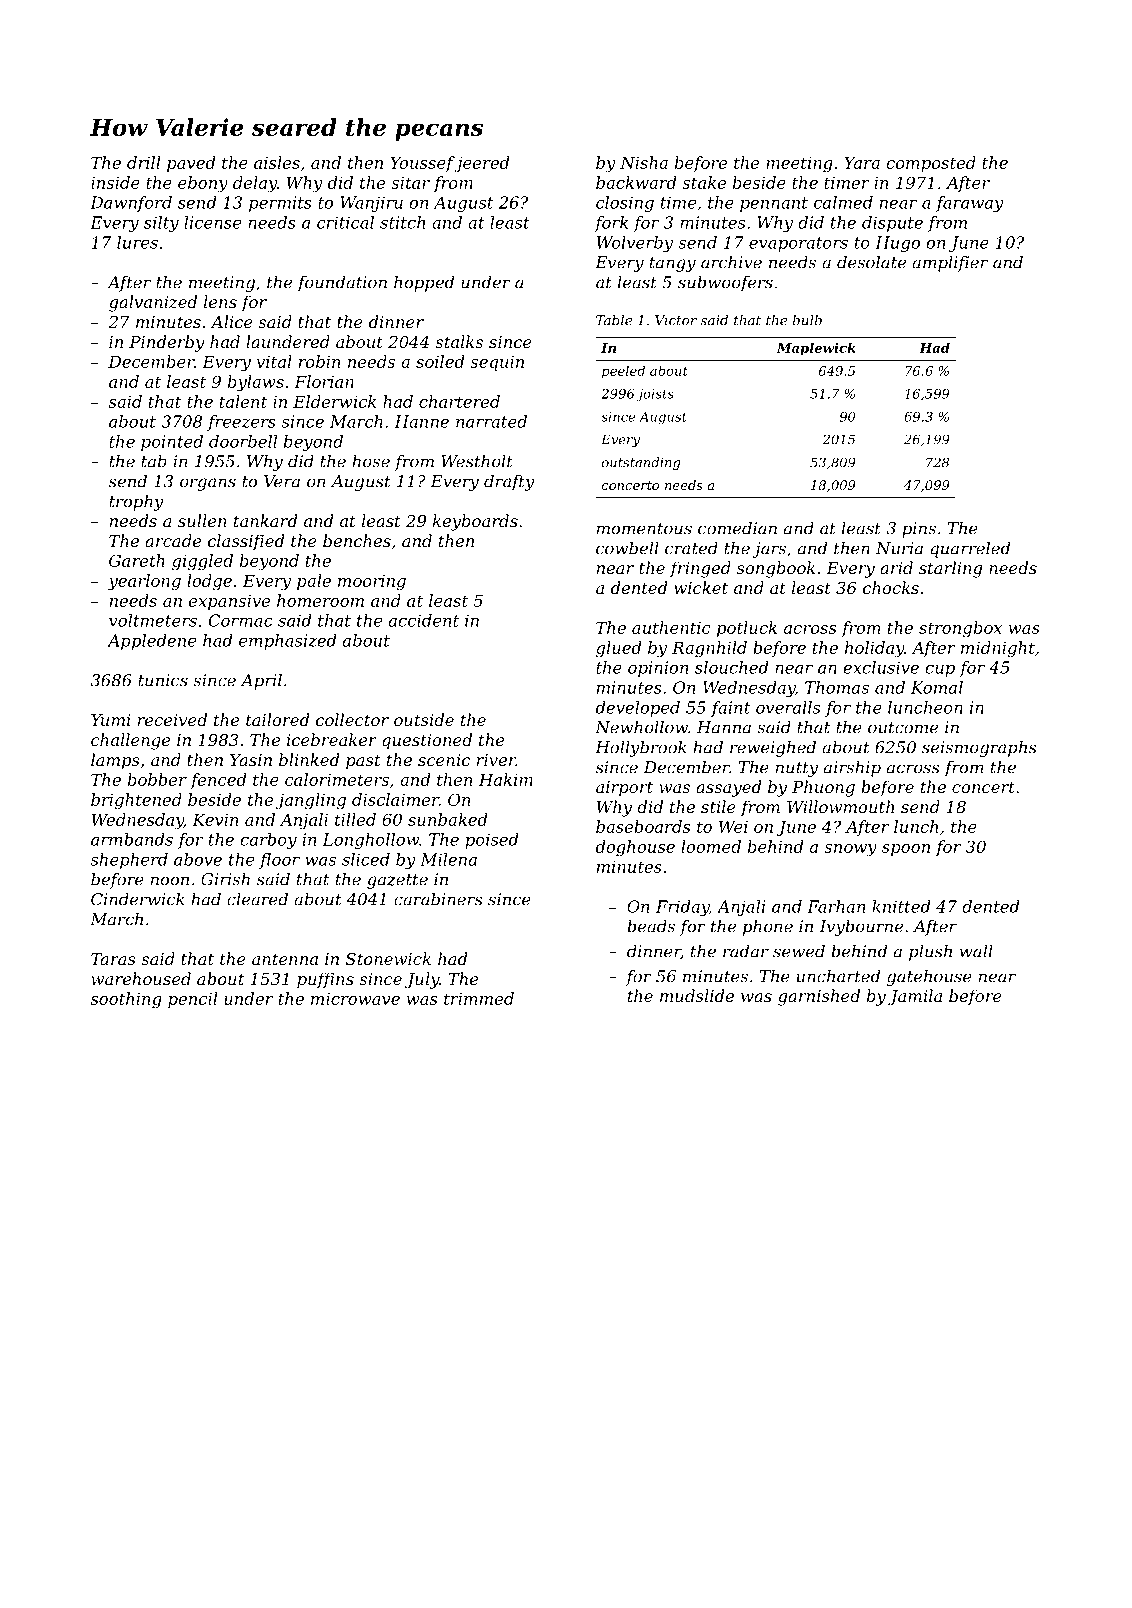 This screenshot has width=1132, height=1608. What do you see at coordinates (641, 748) in the screenshot?
I see `Hollybrook` at bounding box center [641, 748].
